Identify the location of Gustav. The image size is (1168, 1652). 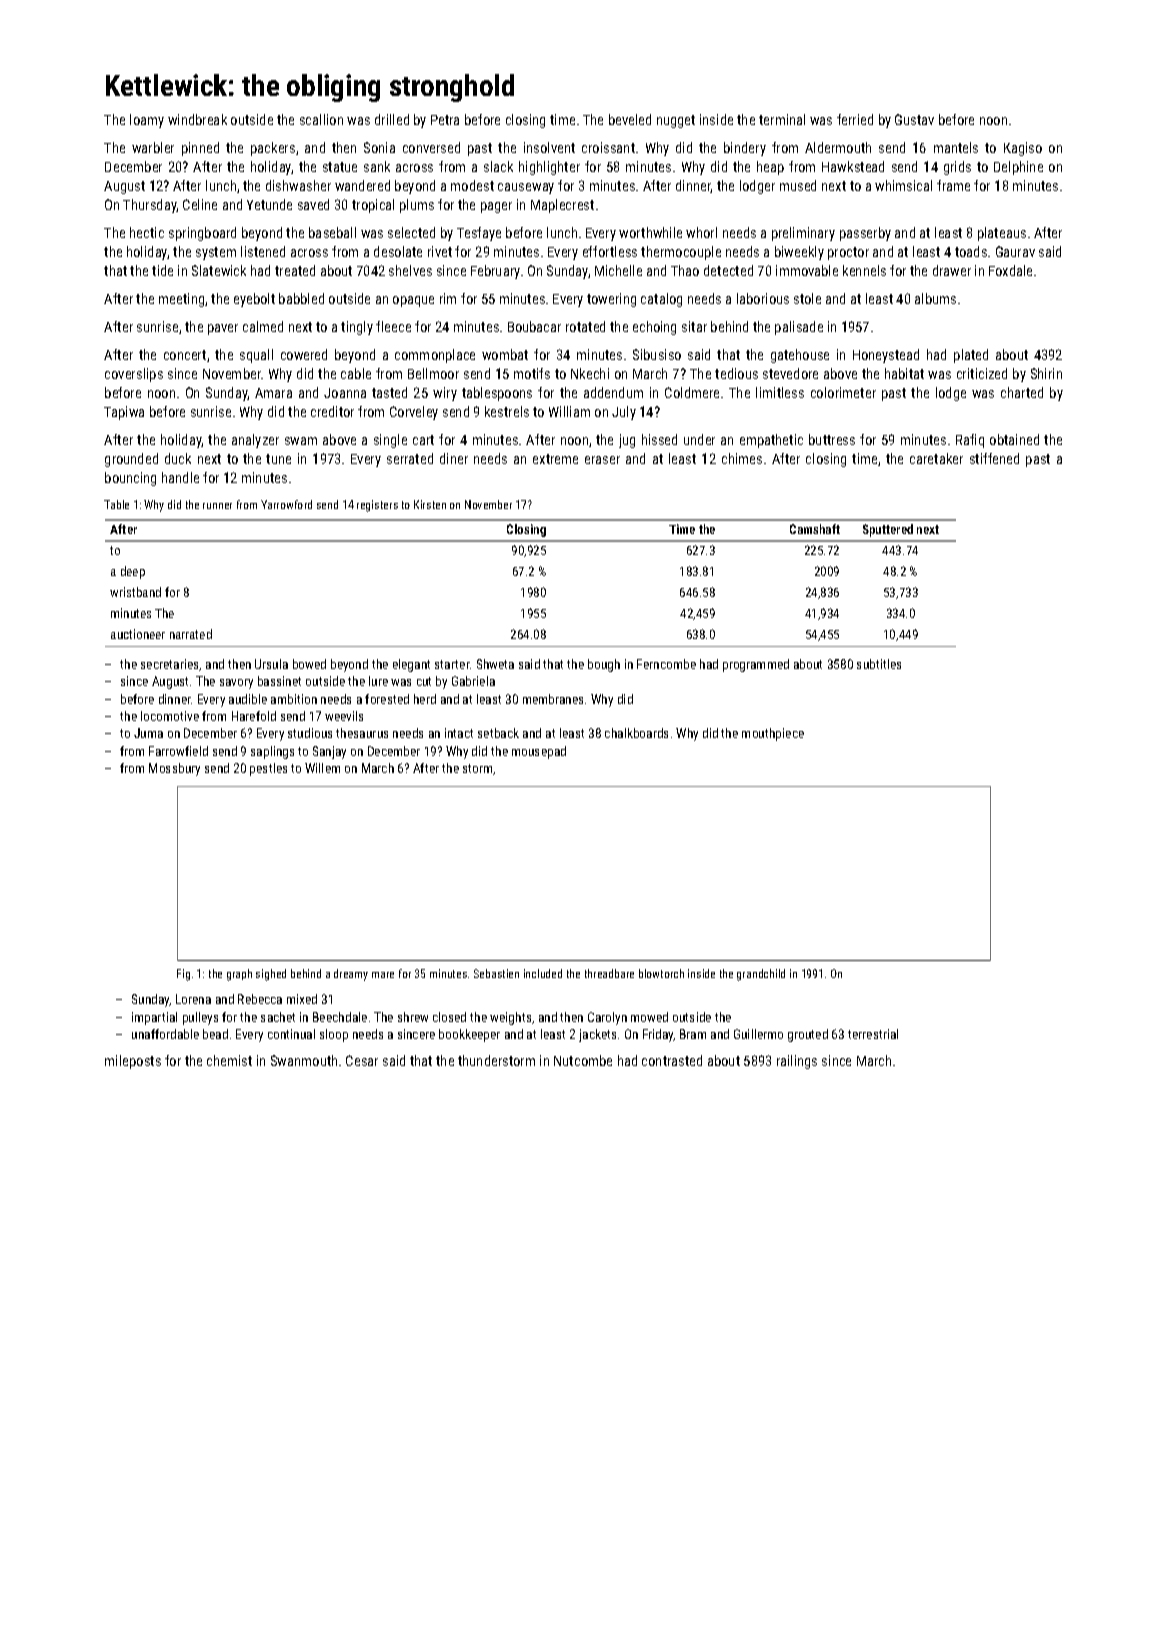
(914, 119).
